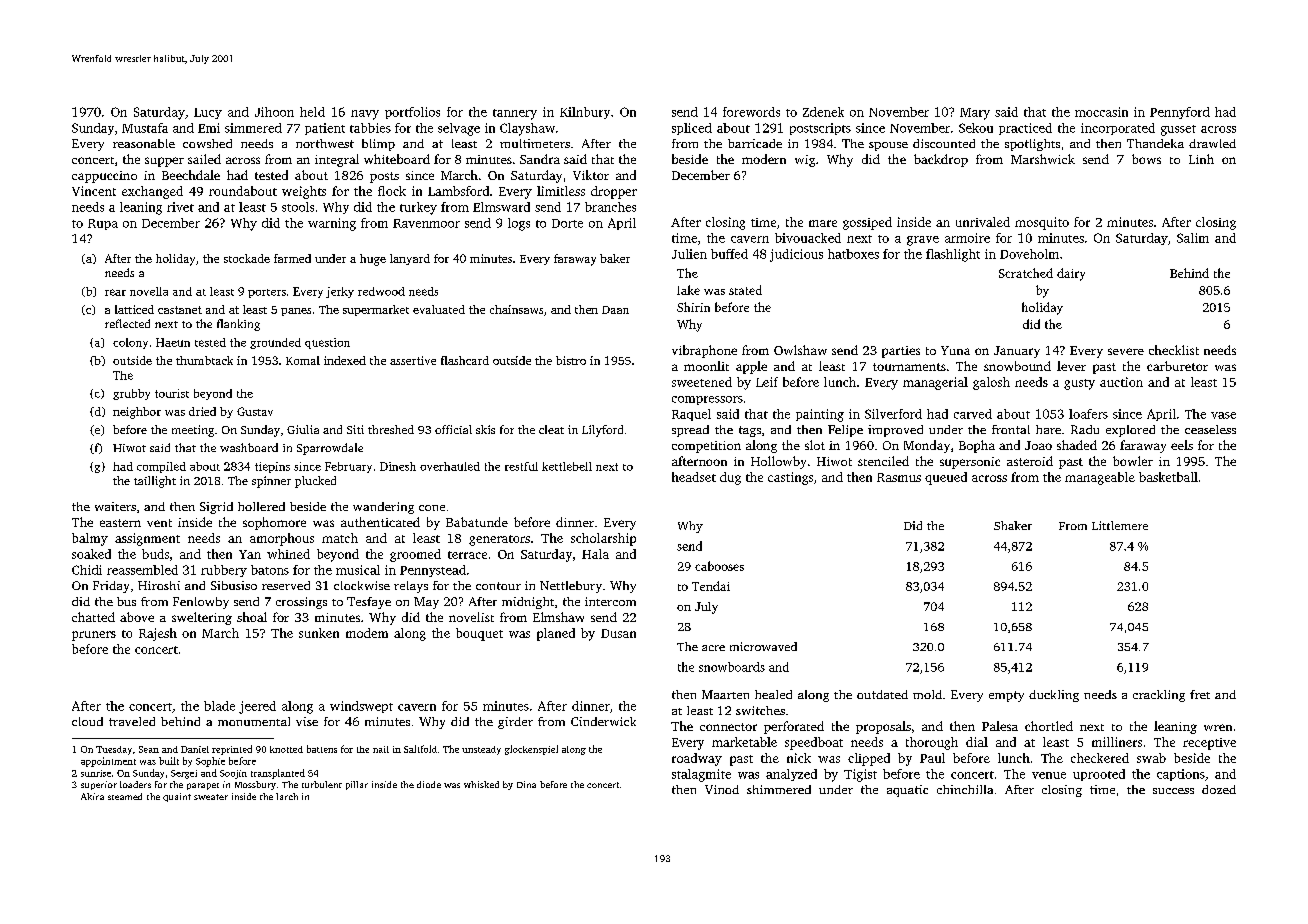 This screenshot has width=1308, height=924. What do you see at coordinates (965, 789) in the screenshot?
I see `chinchilla` at bounding box center [965, 789].
